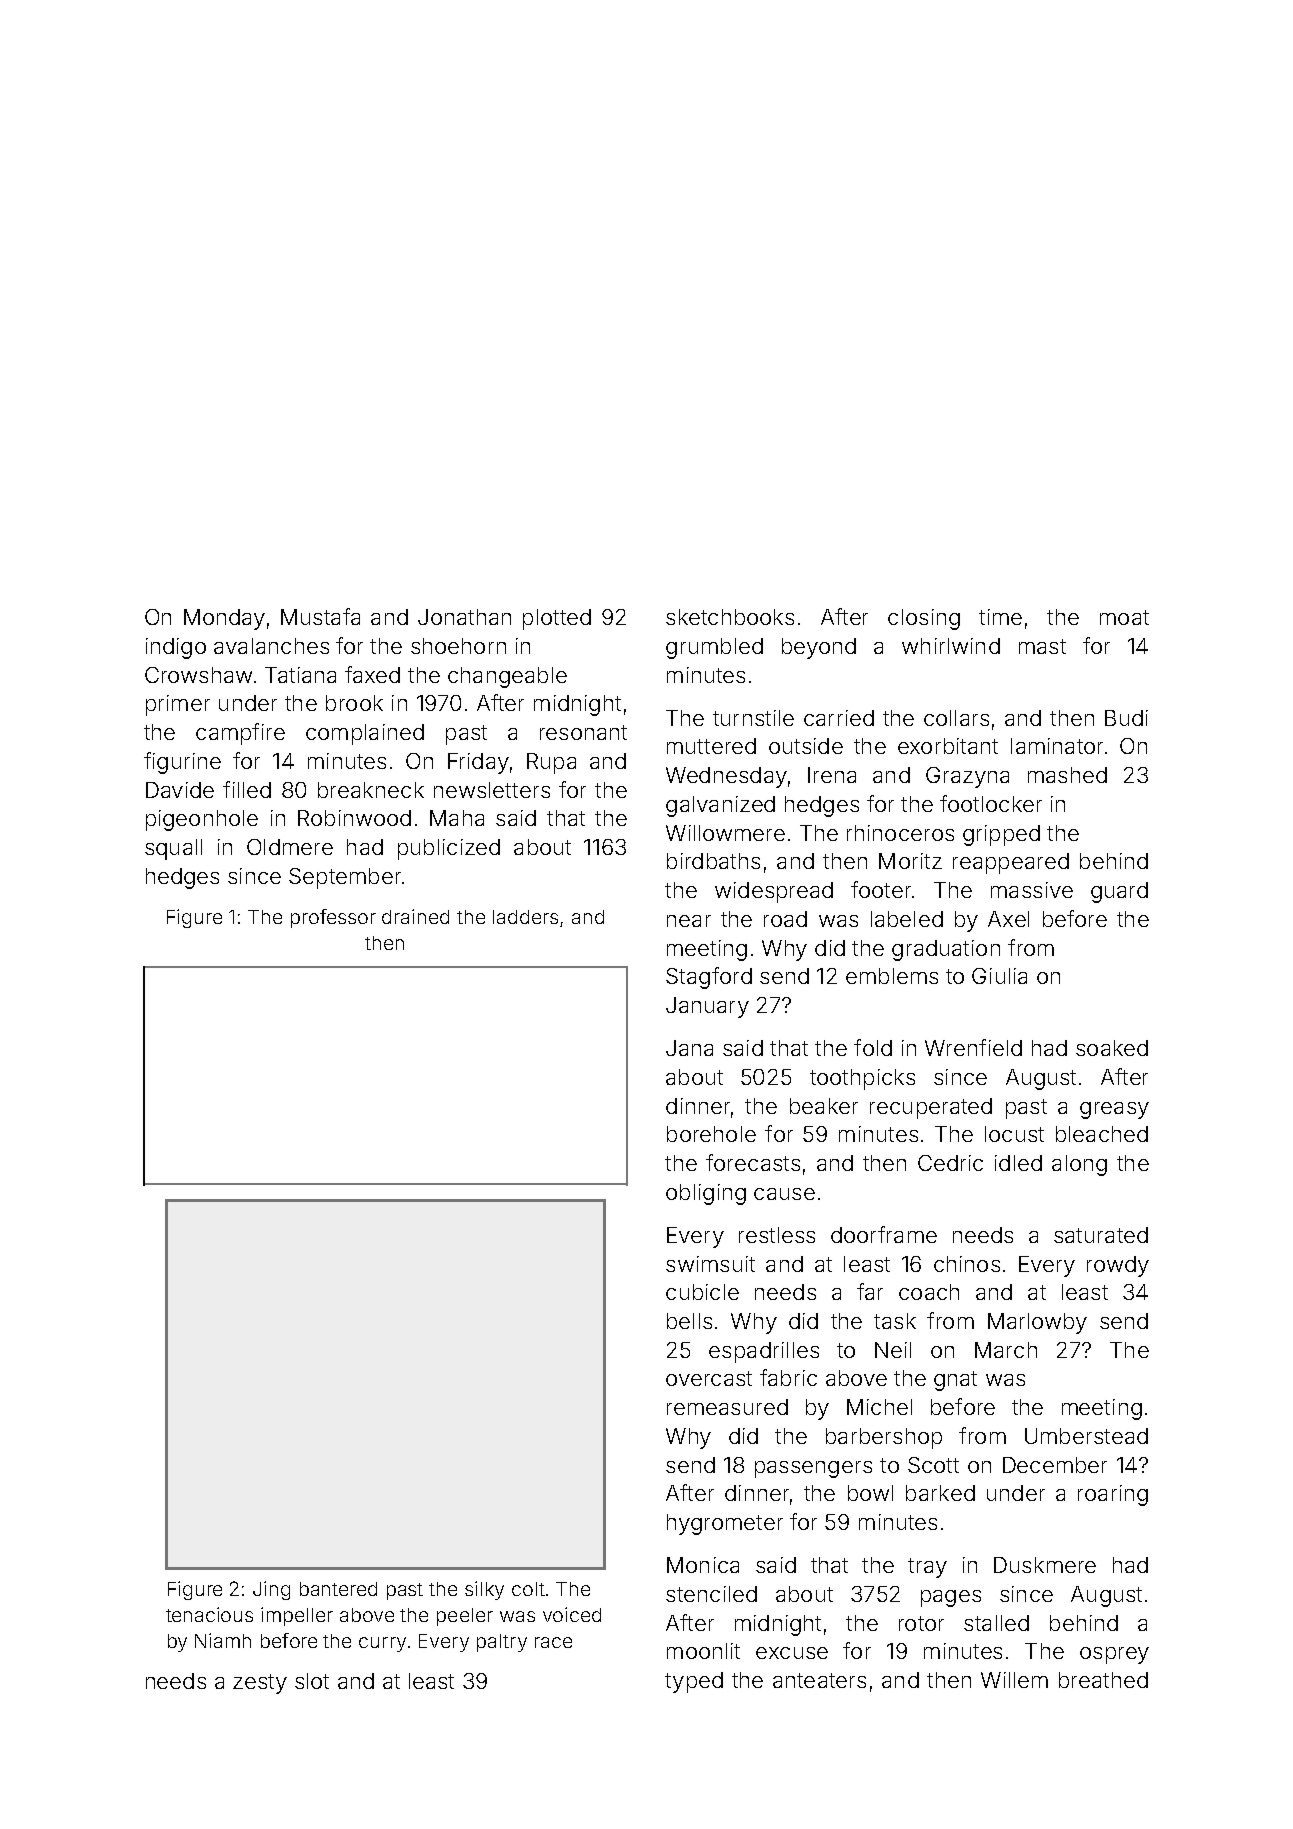  What do you see at coordinates (819, 1680) in the screenshot?
I see `anteaters` at bounding box center [819, 1680].
